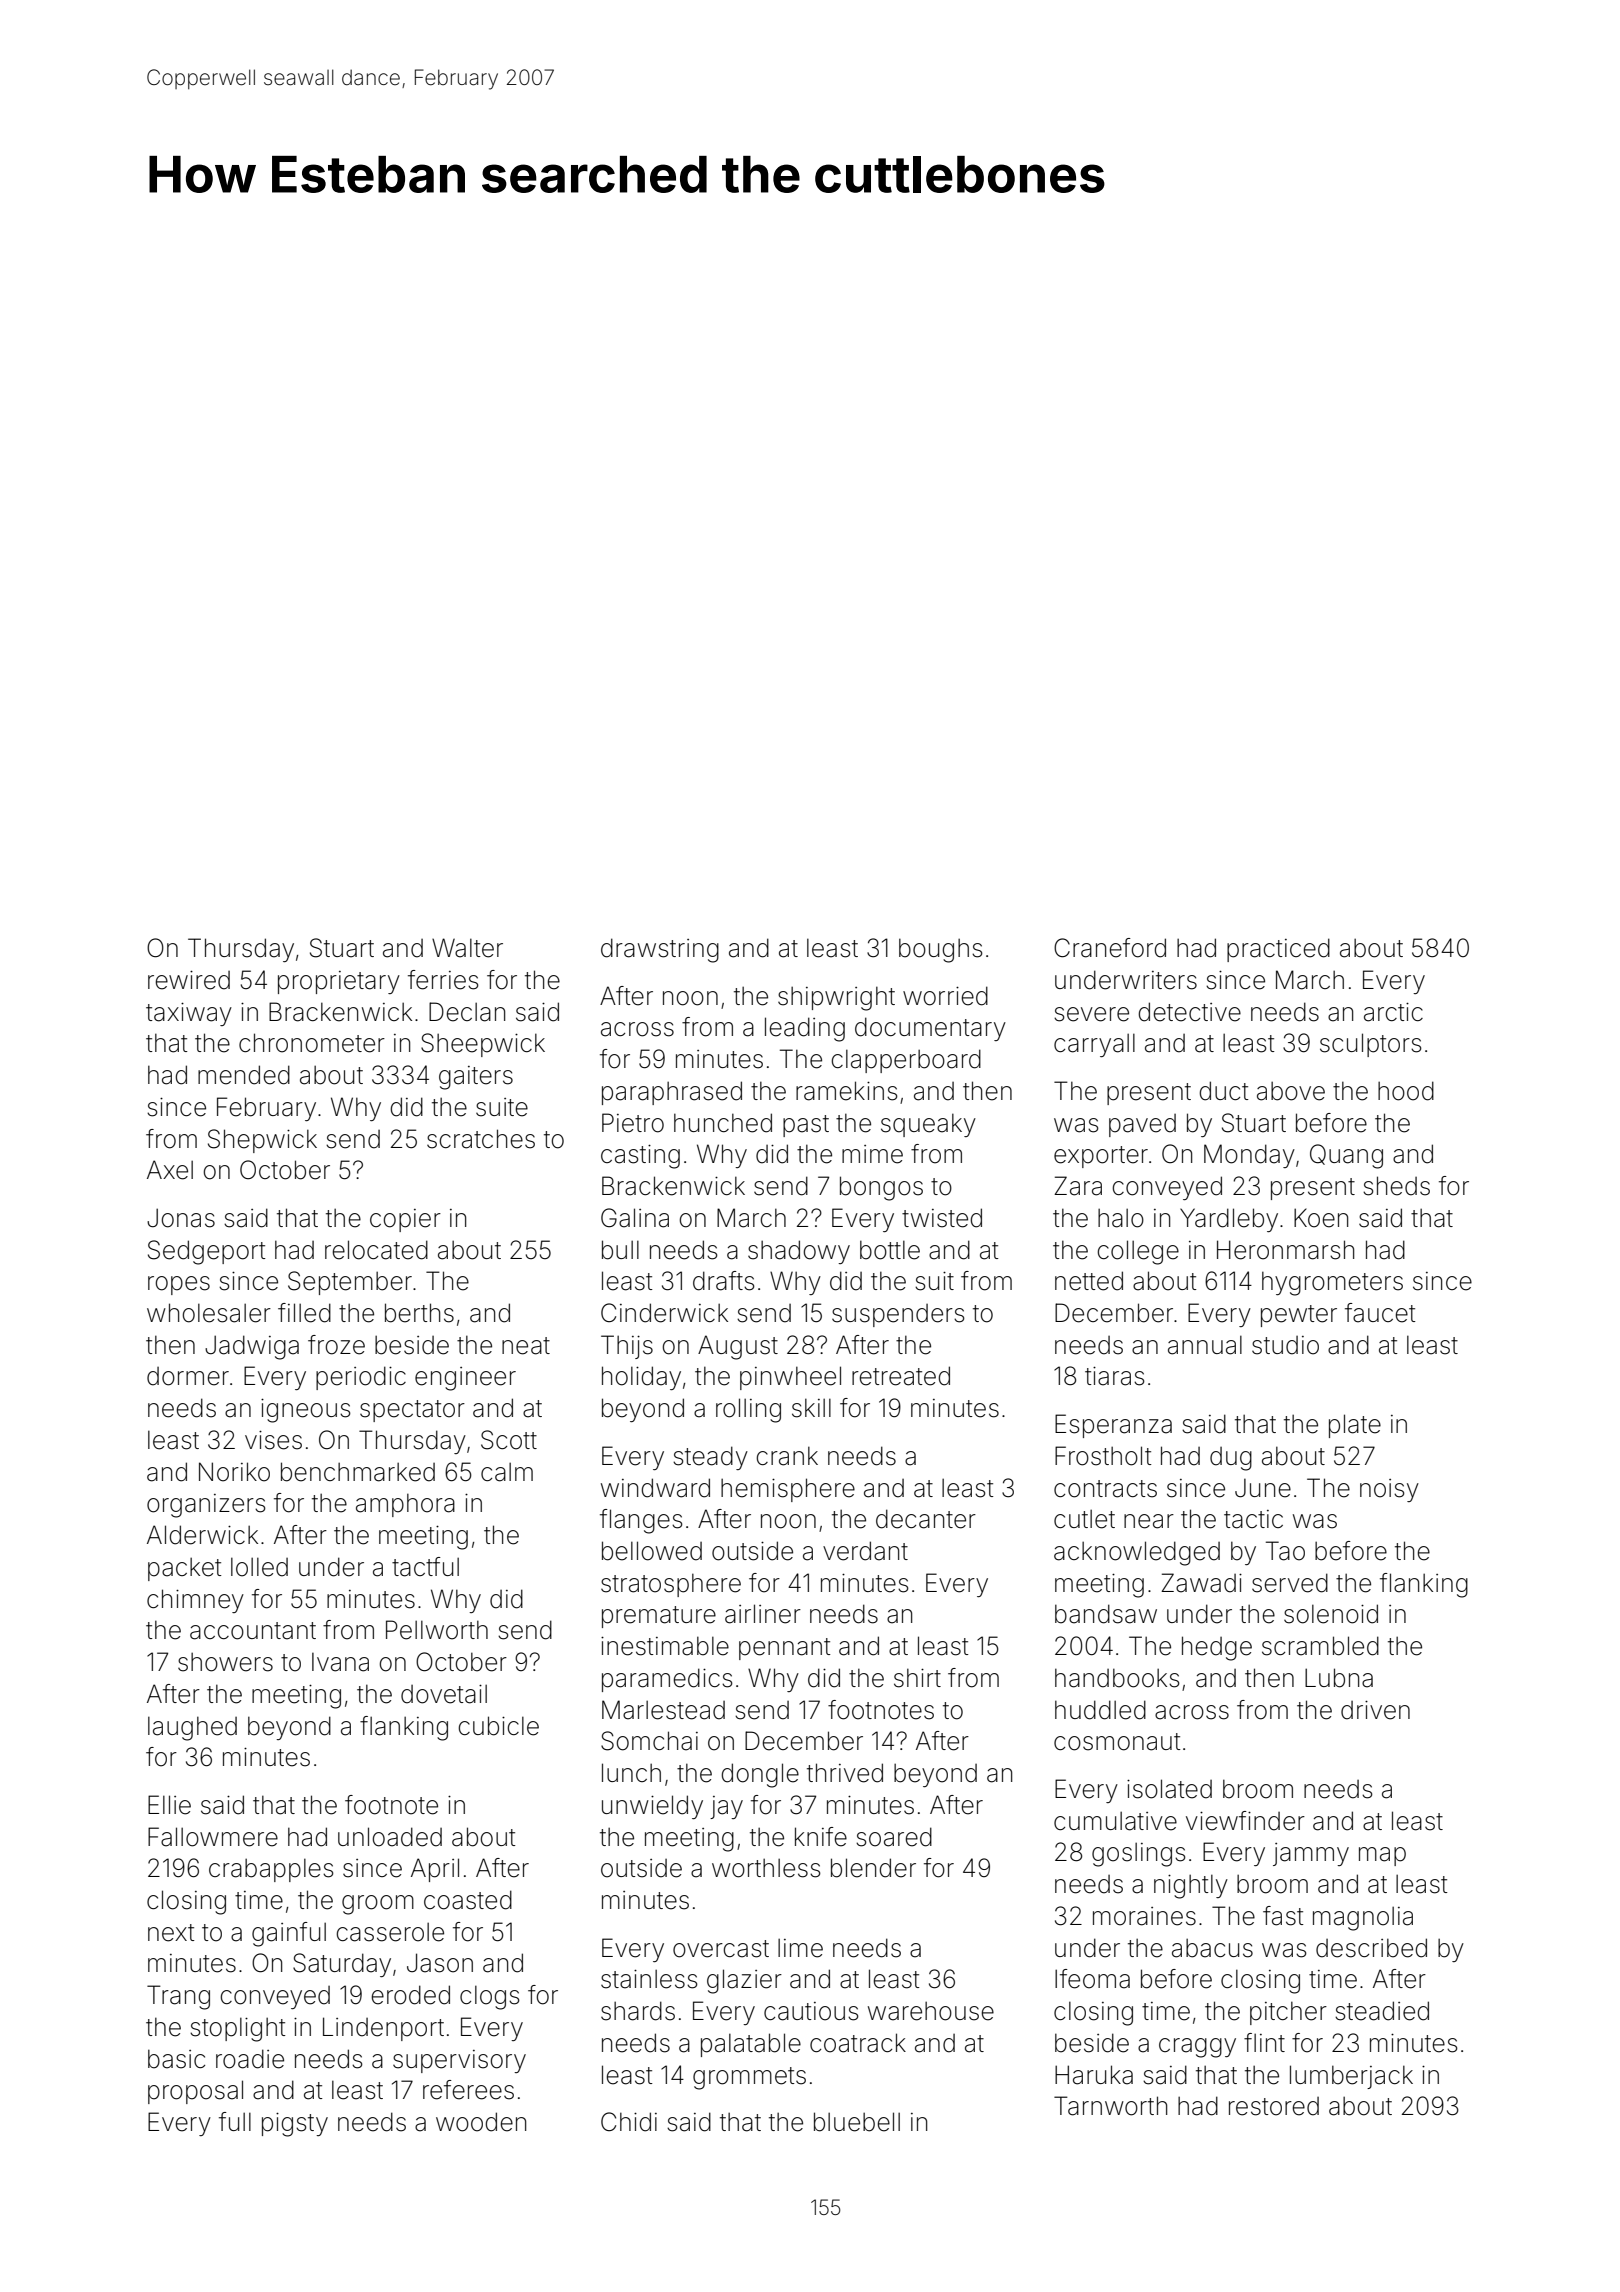  What do you see at coordinates (176, 2059) in the screenshot?
I see `basic` at bounding box center [176, 2059].
